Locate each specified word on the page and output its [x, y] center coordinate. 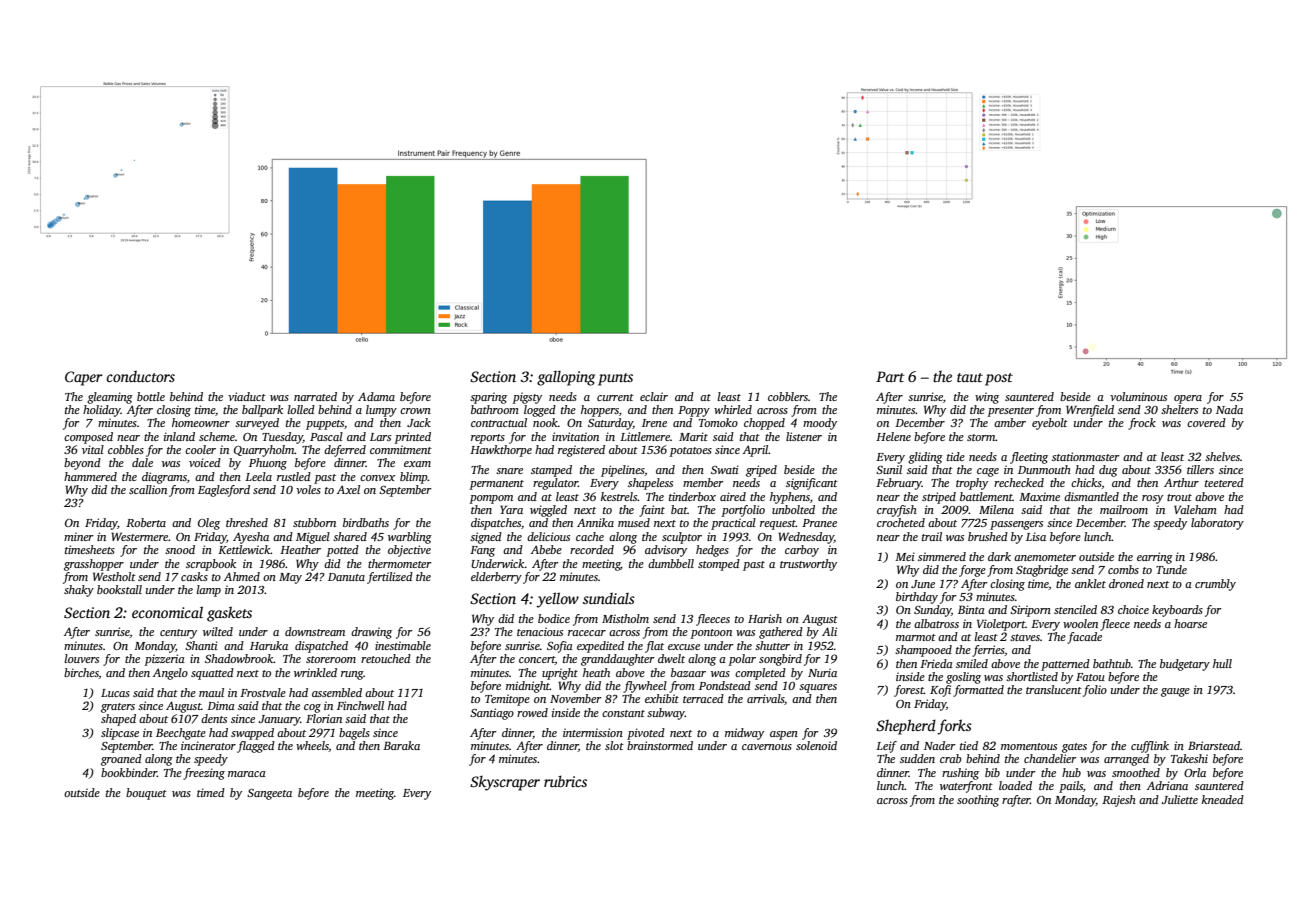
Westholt [114, 576]
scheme [217, 436]
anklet [1090, 583]
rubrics [565, 781]
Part [890, 376]
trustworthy [808, 565]
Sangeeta [269, 794]
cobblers [788, 396]
